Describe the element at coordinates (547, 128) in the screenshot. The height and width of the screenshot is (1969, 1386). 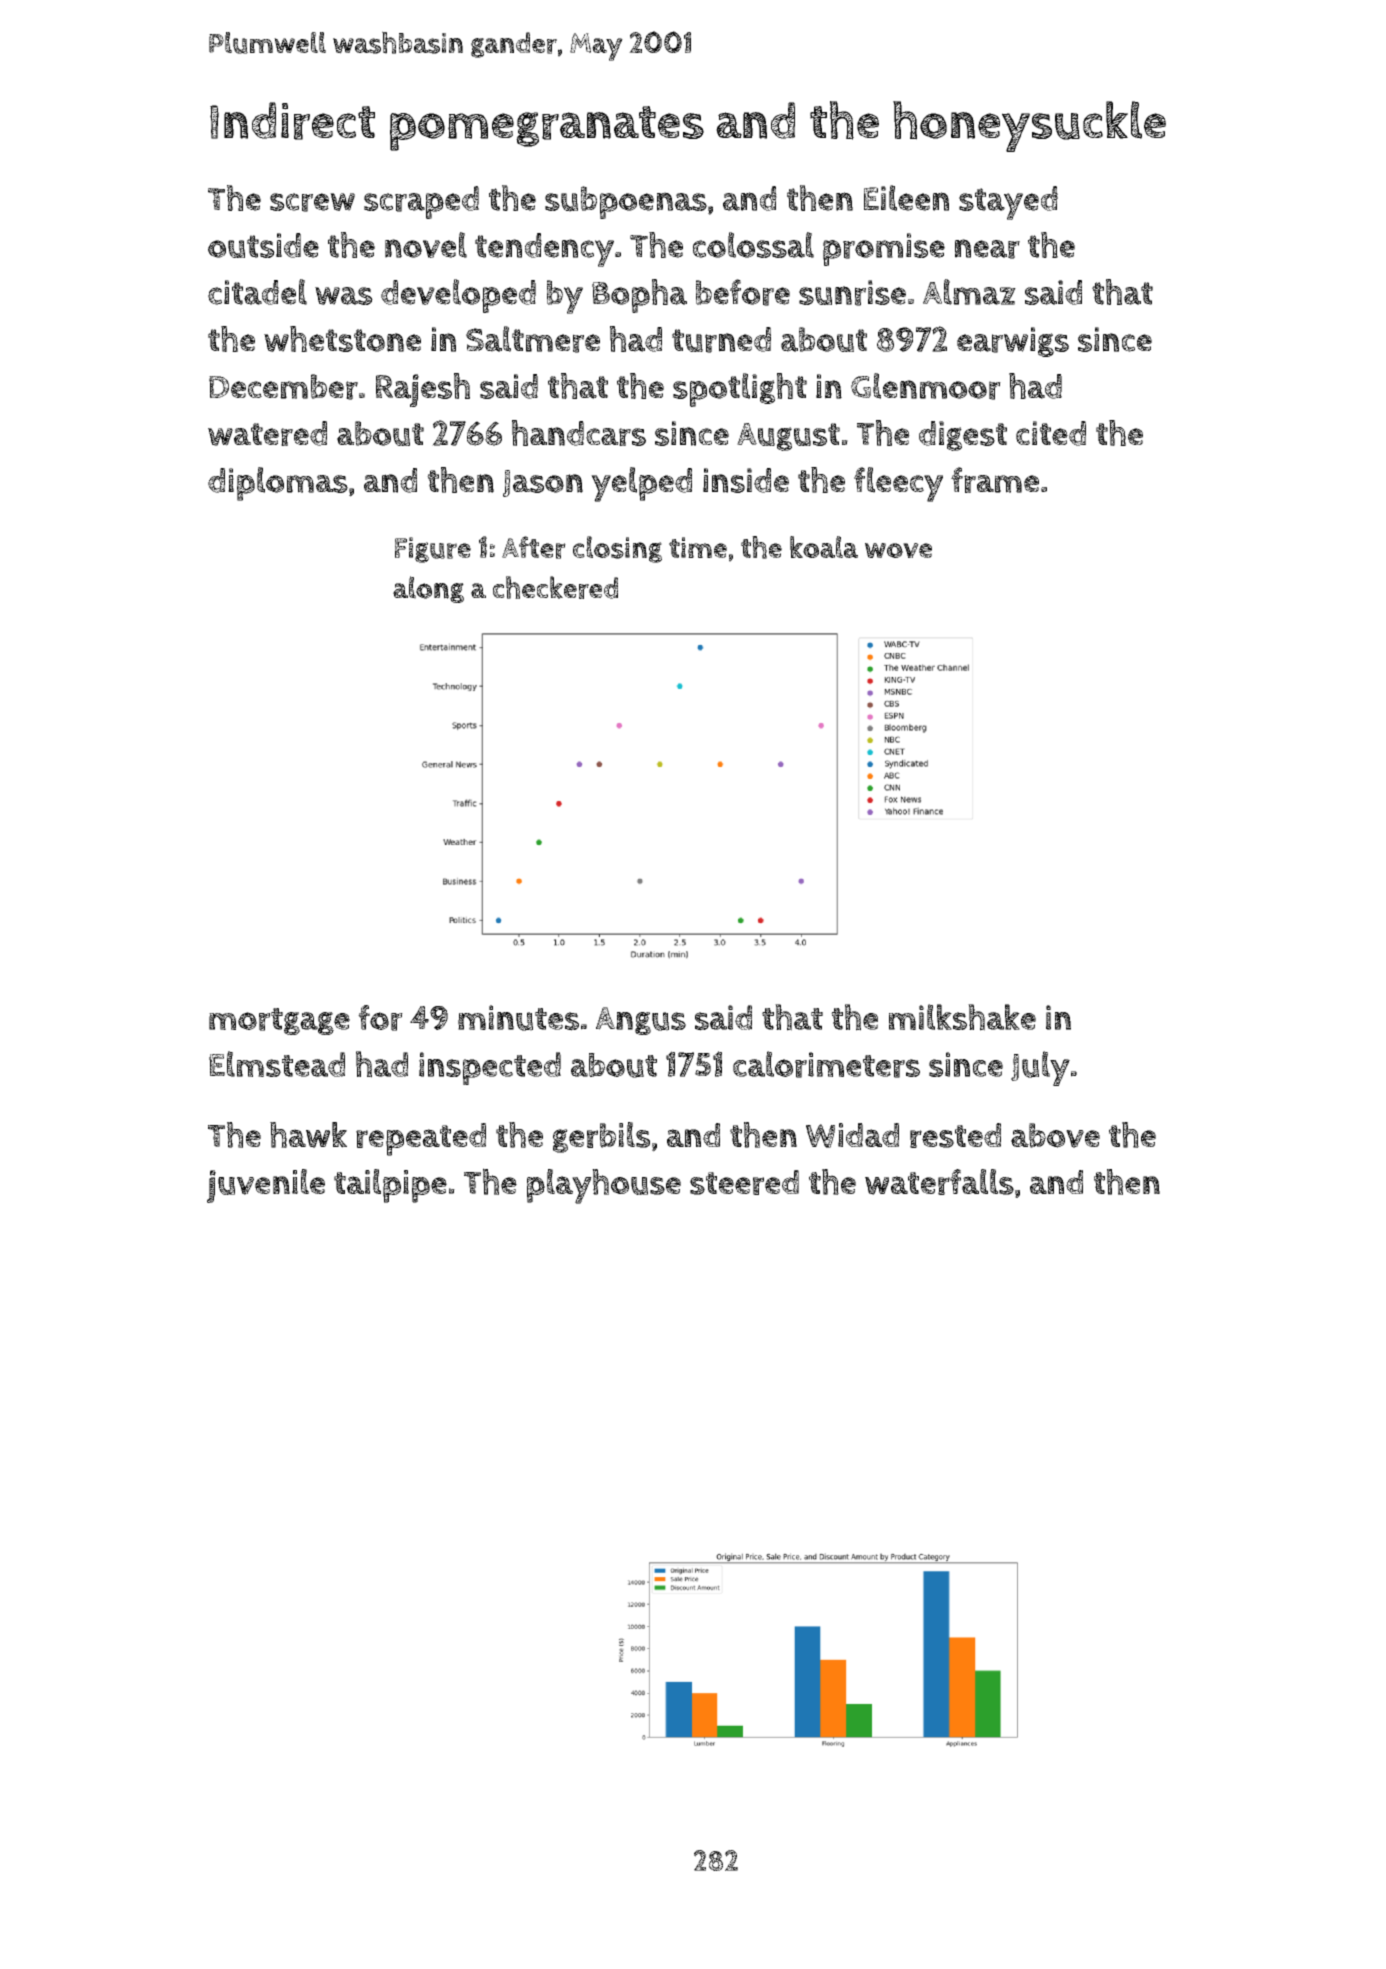
I see `pomegranates` at that location.
